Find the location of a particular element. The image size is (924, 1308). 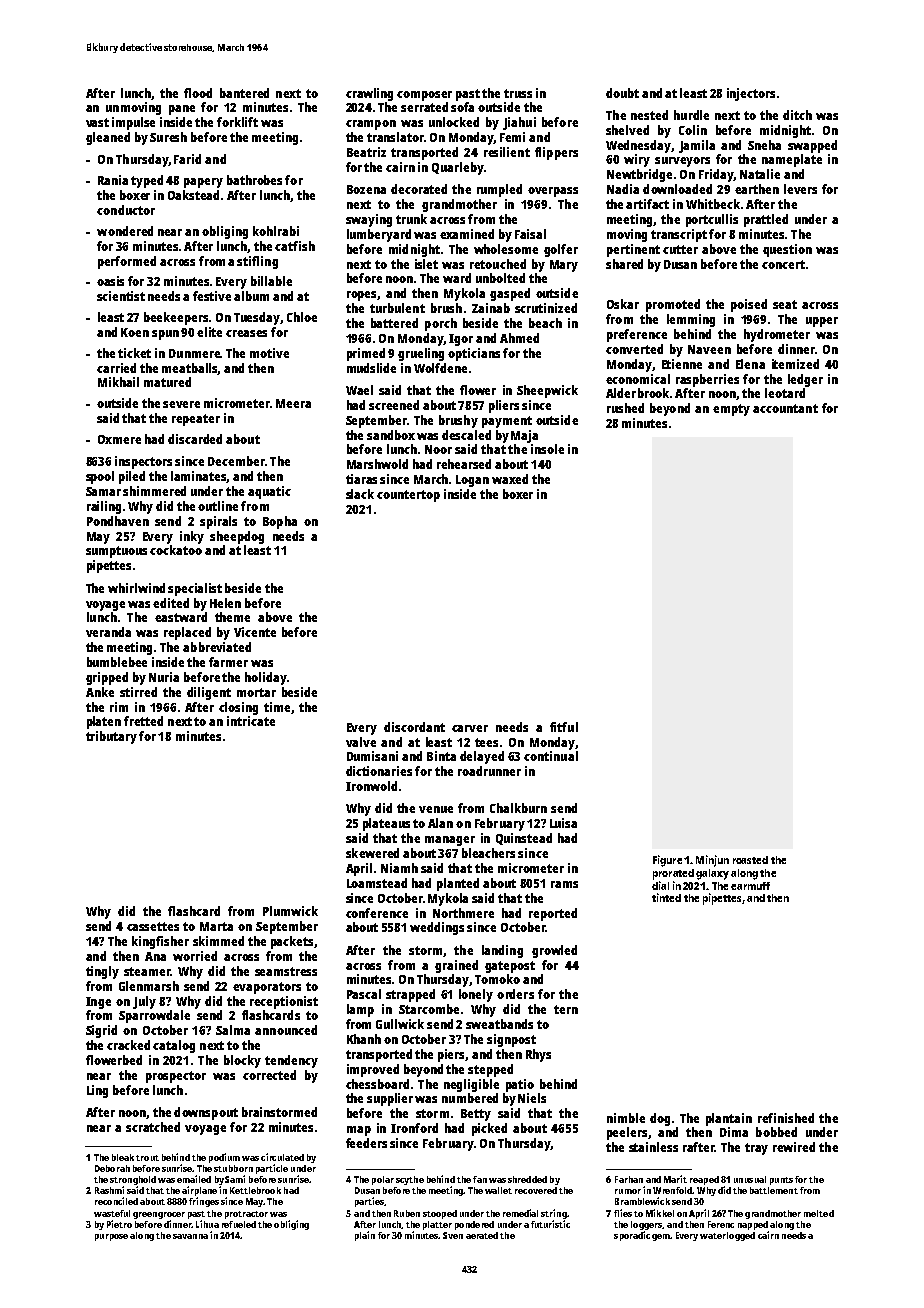

futuristic is located at coordinates (550, 1224).
